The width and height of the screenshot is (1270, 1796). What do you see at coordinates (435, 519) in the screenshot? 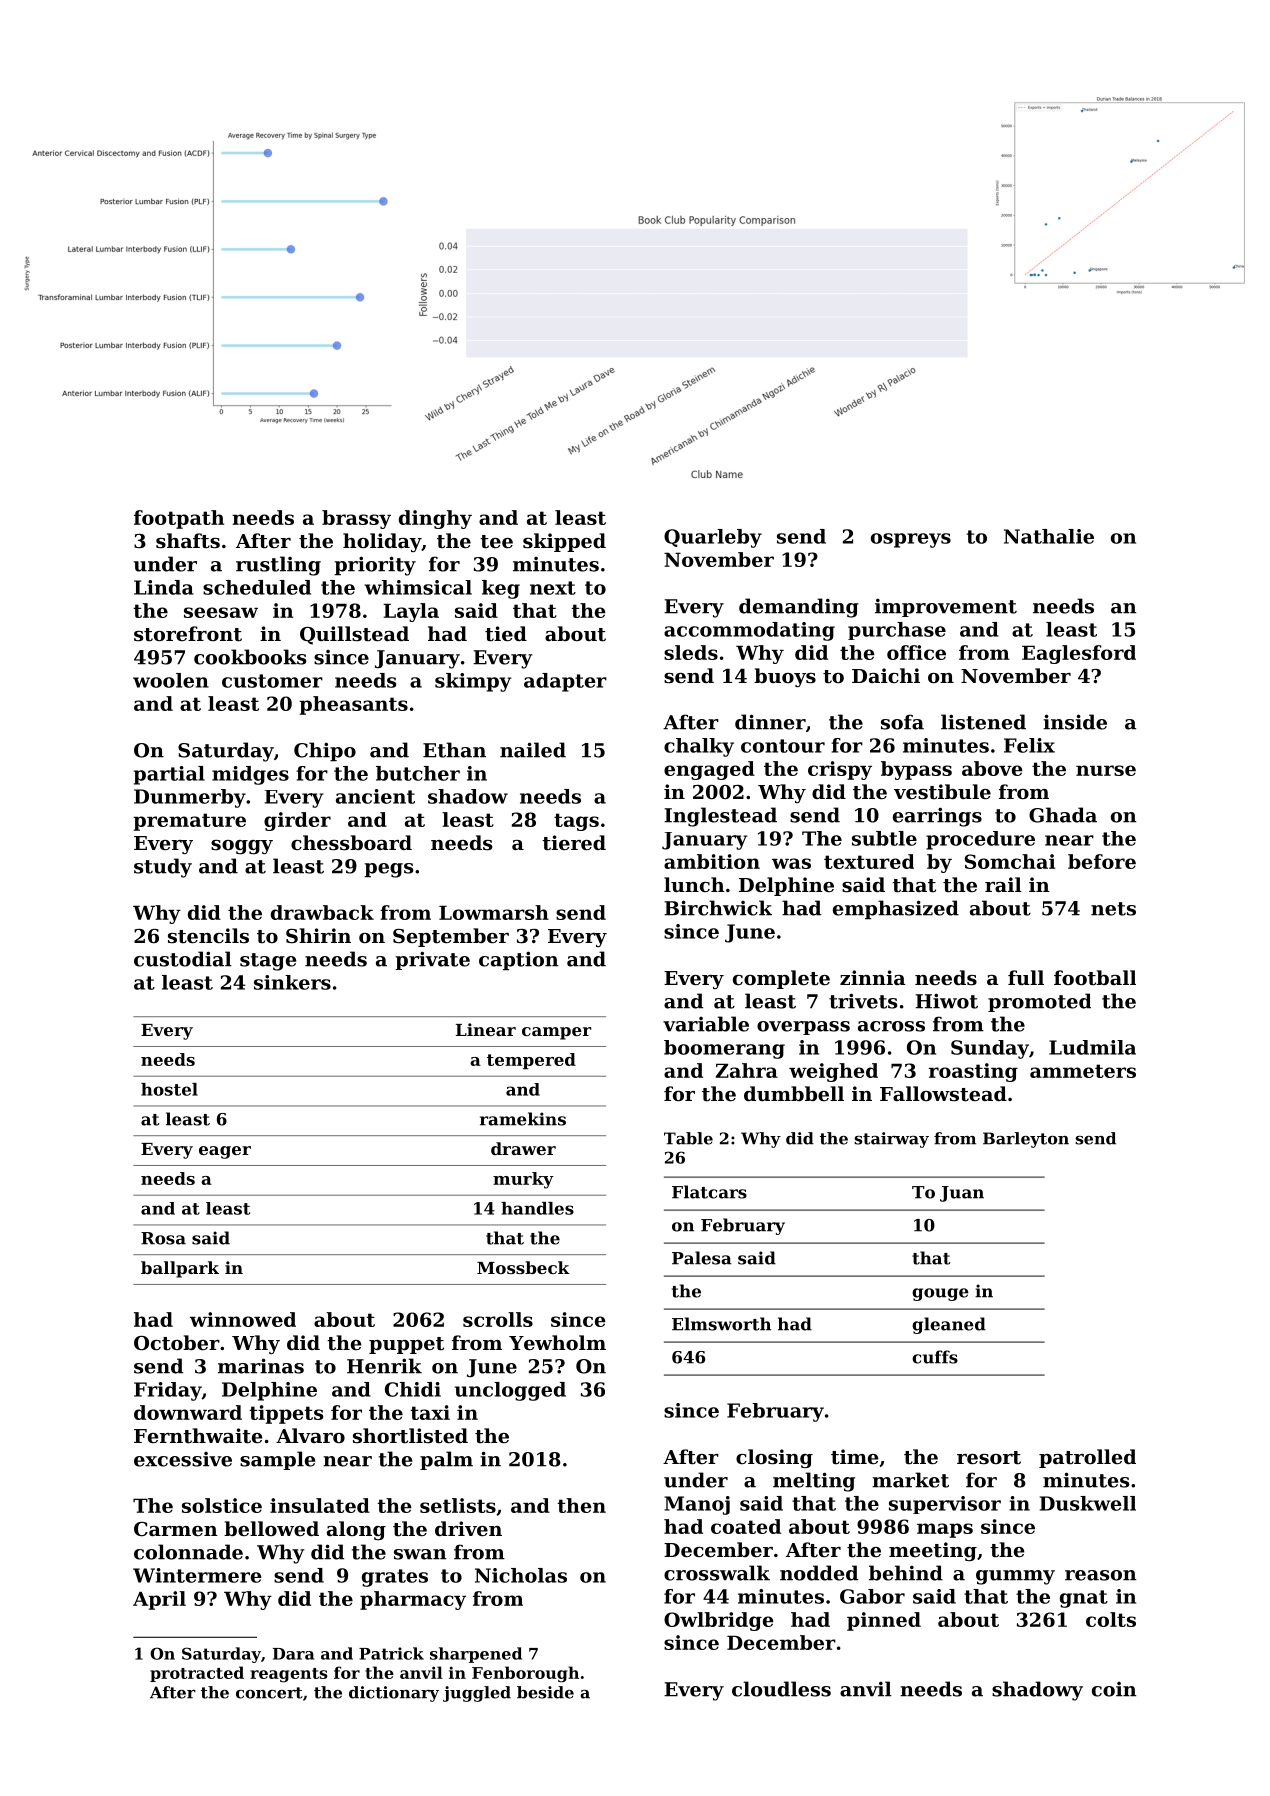
I see `dinghy` at bounding box center [435, 519].
